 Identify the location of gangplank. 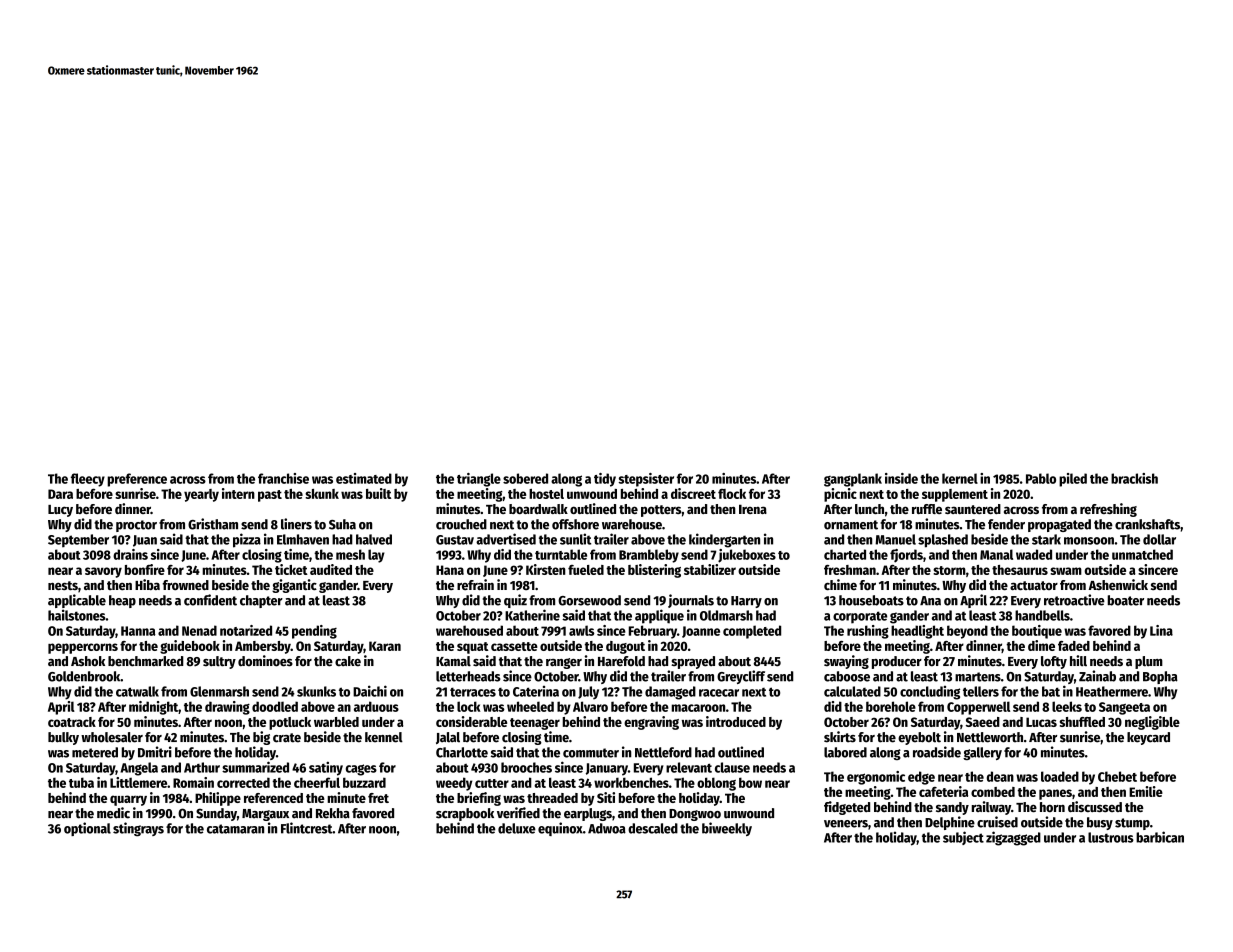
(853, 480).
